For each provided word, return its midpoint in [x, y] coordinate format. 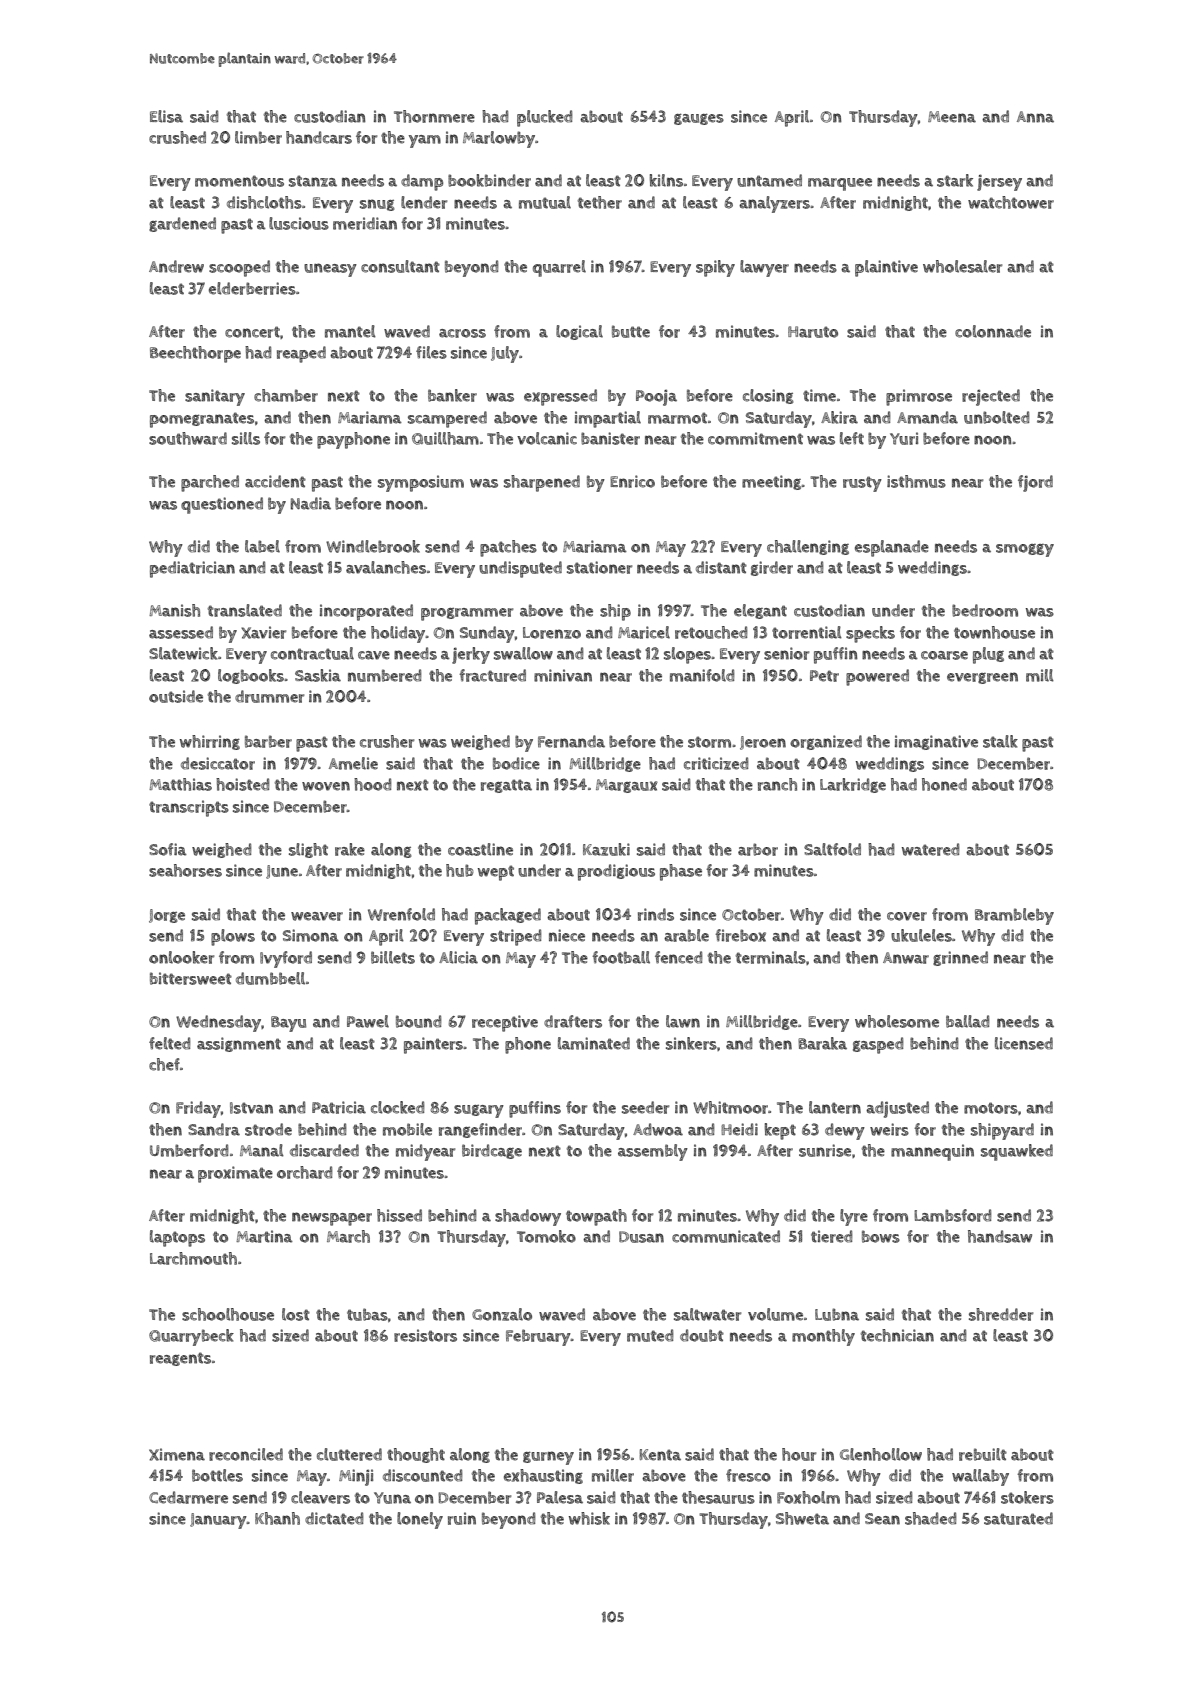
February [538, 1337]
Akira [839, 417]
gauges [699, 119]
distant [721, 567]
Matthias [180, 784]
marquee [840, 184]
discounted [423, 1475]
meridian [365, 223]
